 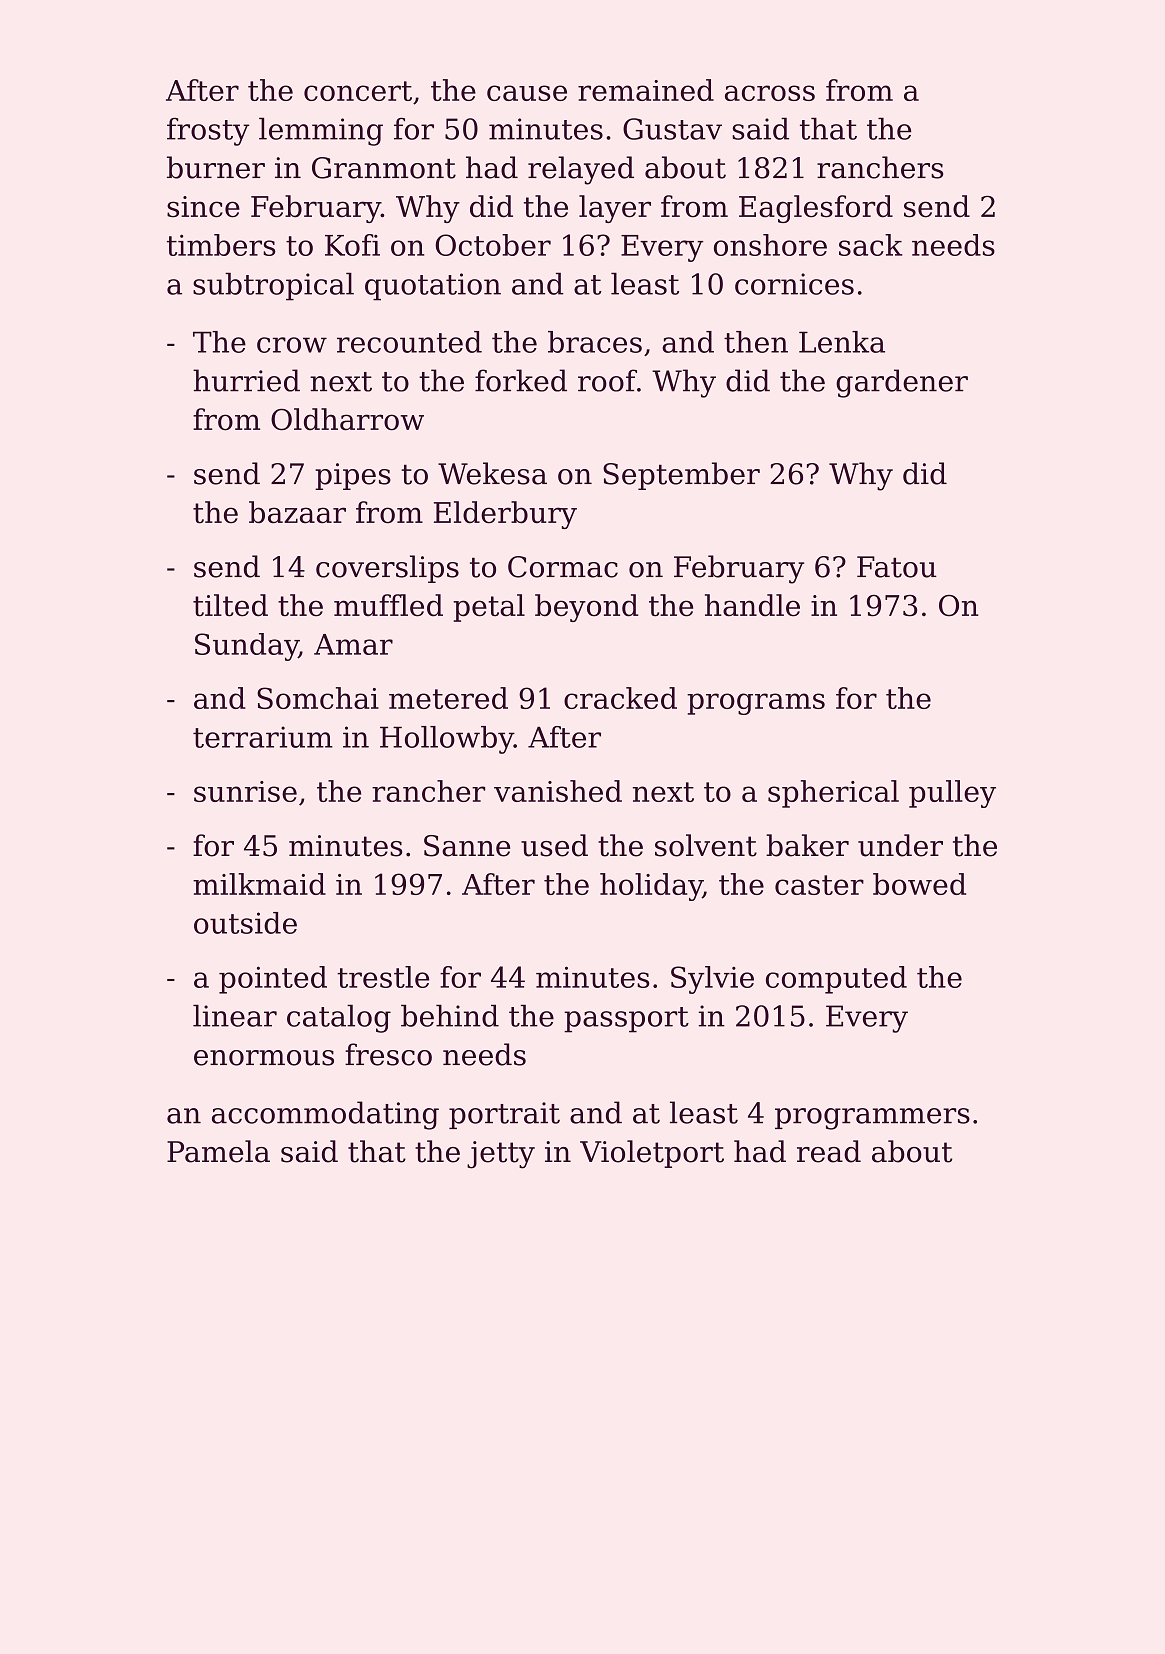 I want to click on jetty, so click(x=501, y=1155).
